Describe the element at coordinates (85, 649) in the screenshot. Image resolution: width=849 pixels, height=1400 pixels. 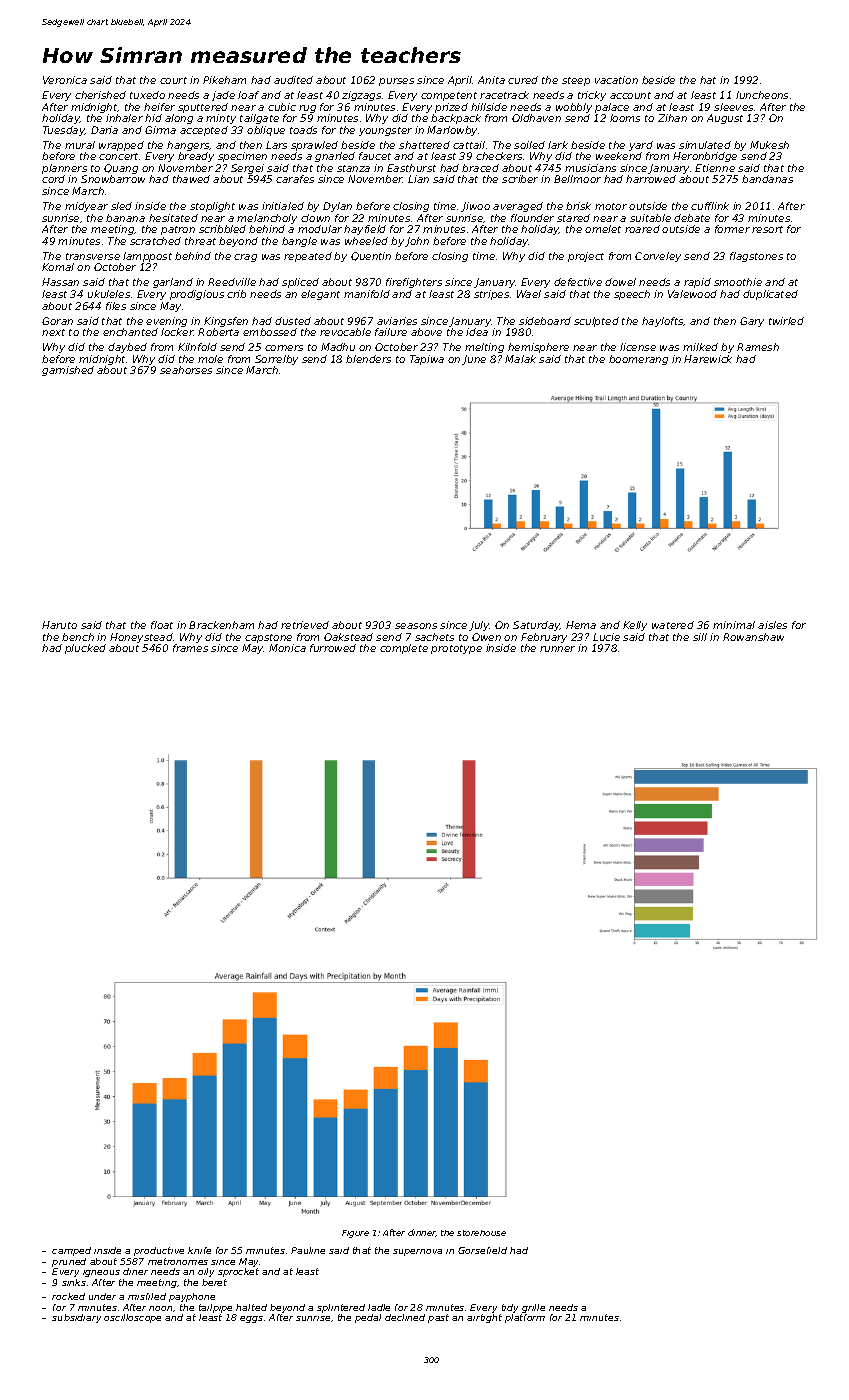
I see `plucked` at that location.
